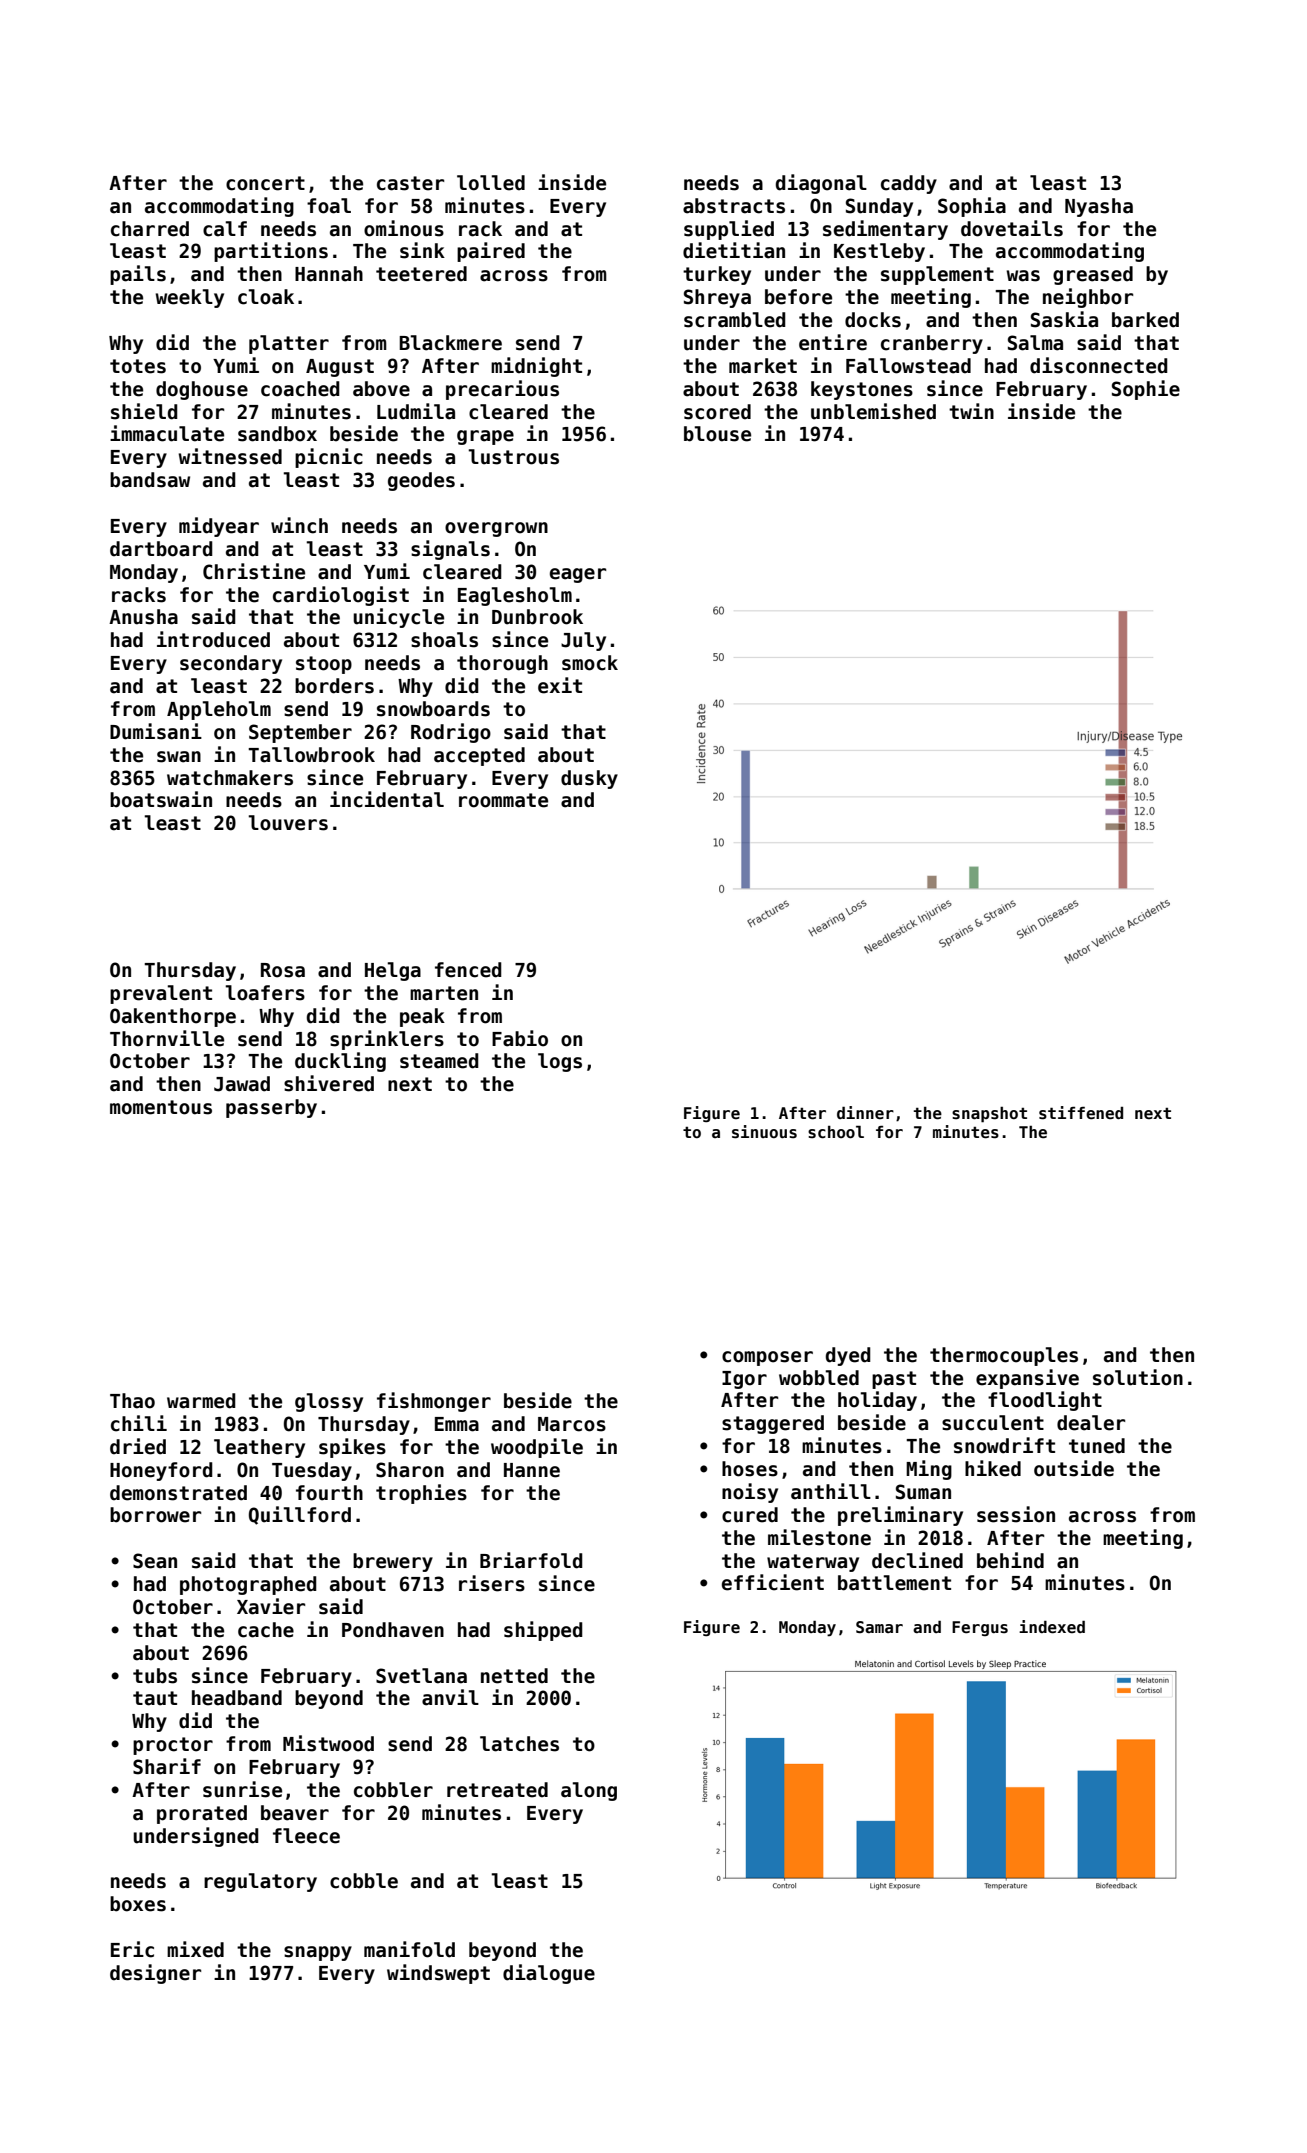 Image resolution: width=1307 pixels, height=2153 pixels. What do you see at coordinates (536, 367) in the screenshot?
I see `midnight` at bounding box center [536, 367].
